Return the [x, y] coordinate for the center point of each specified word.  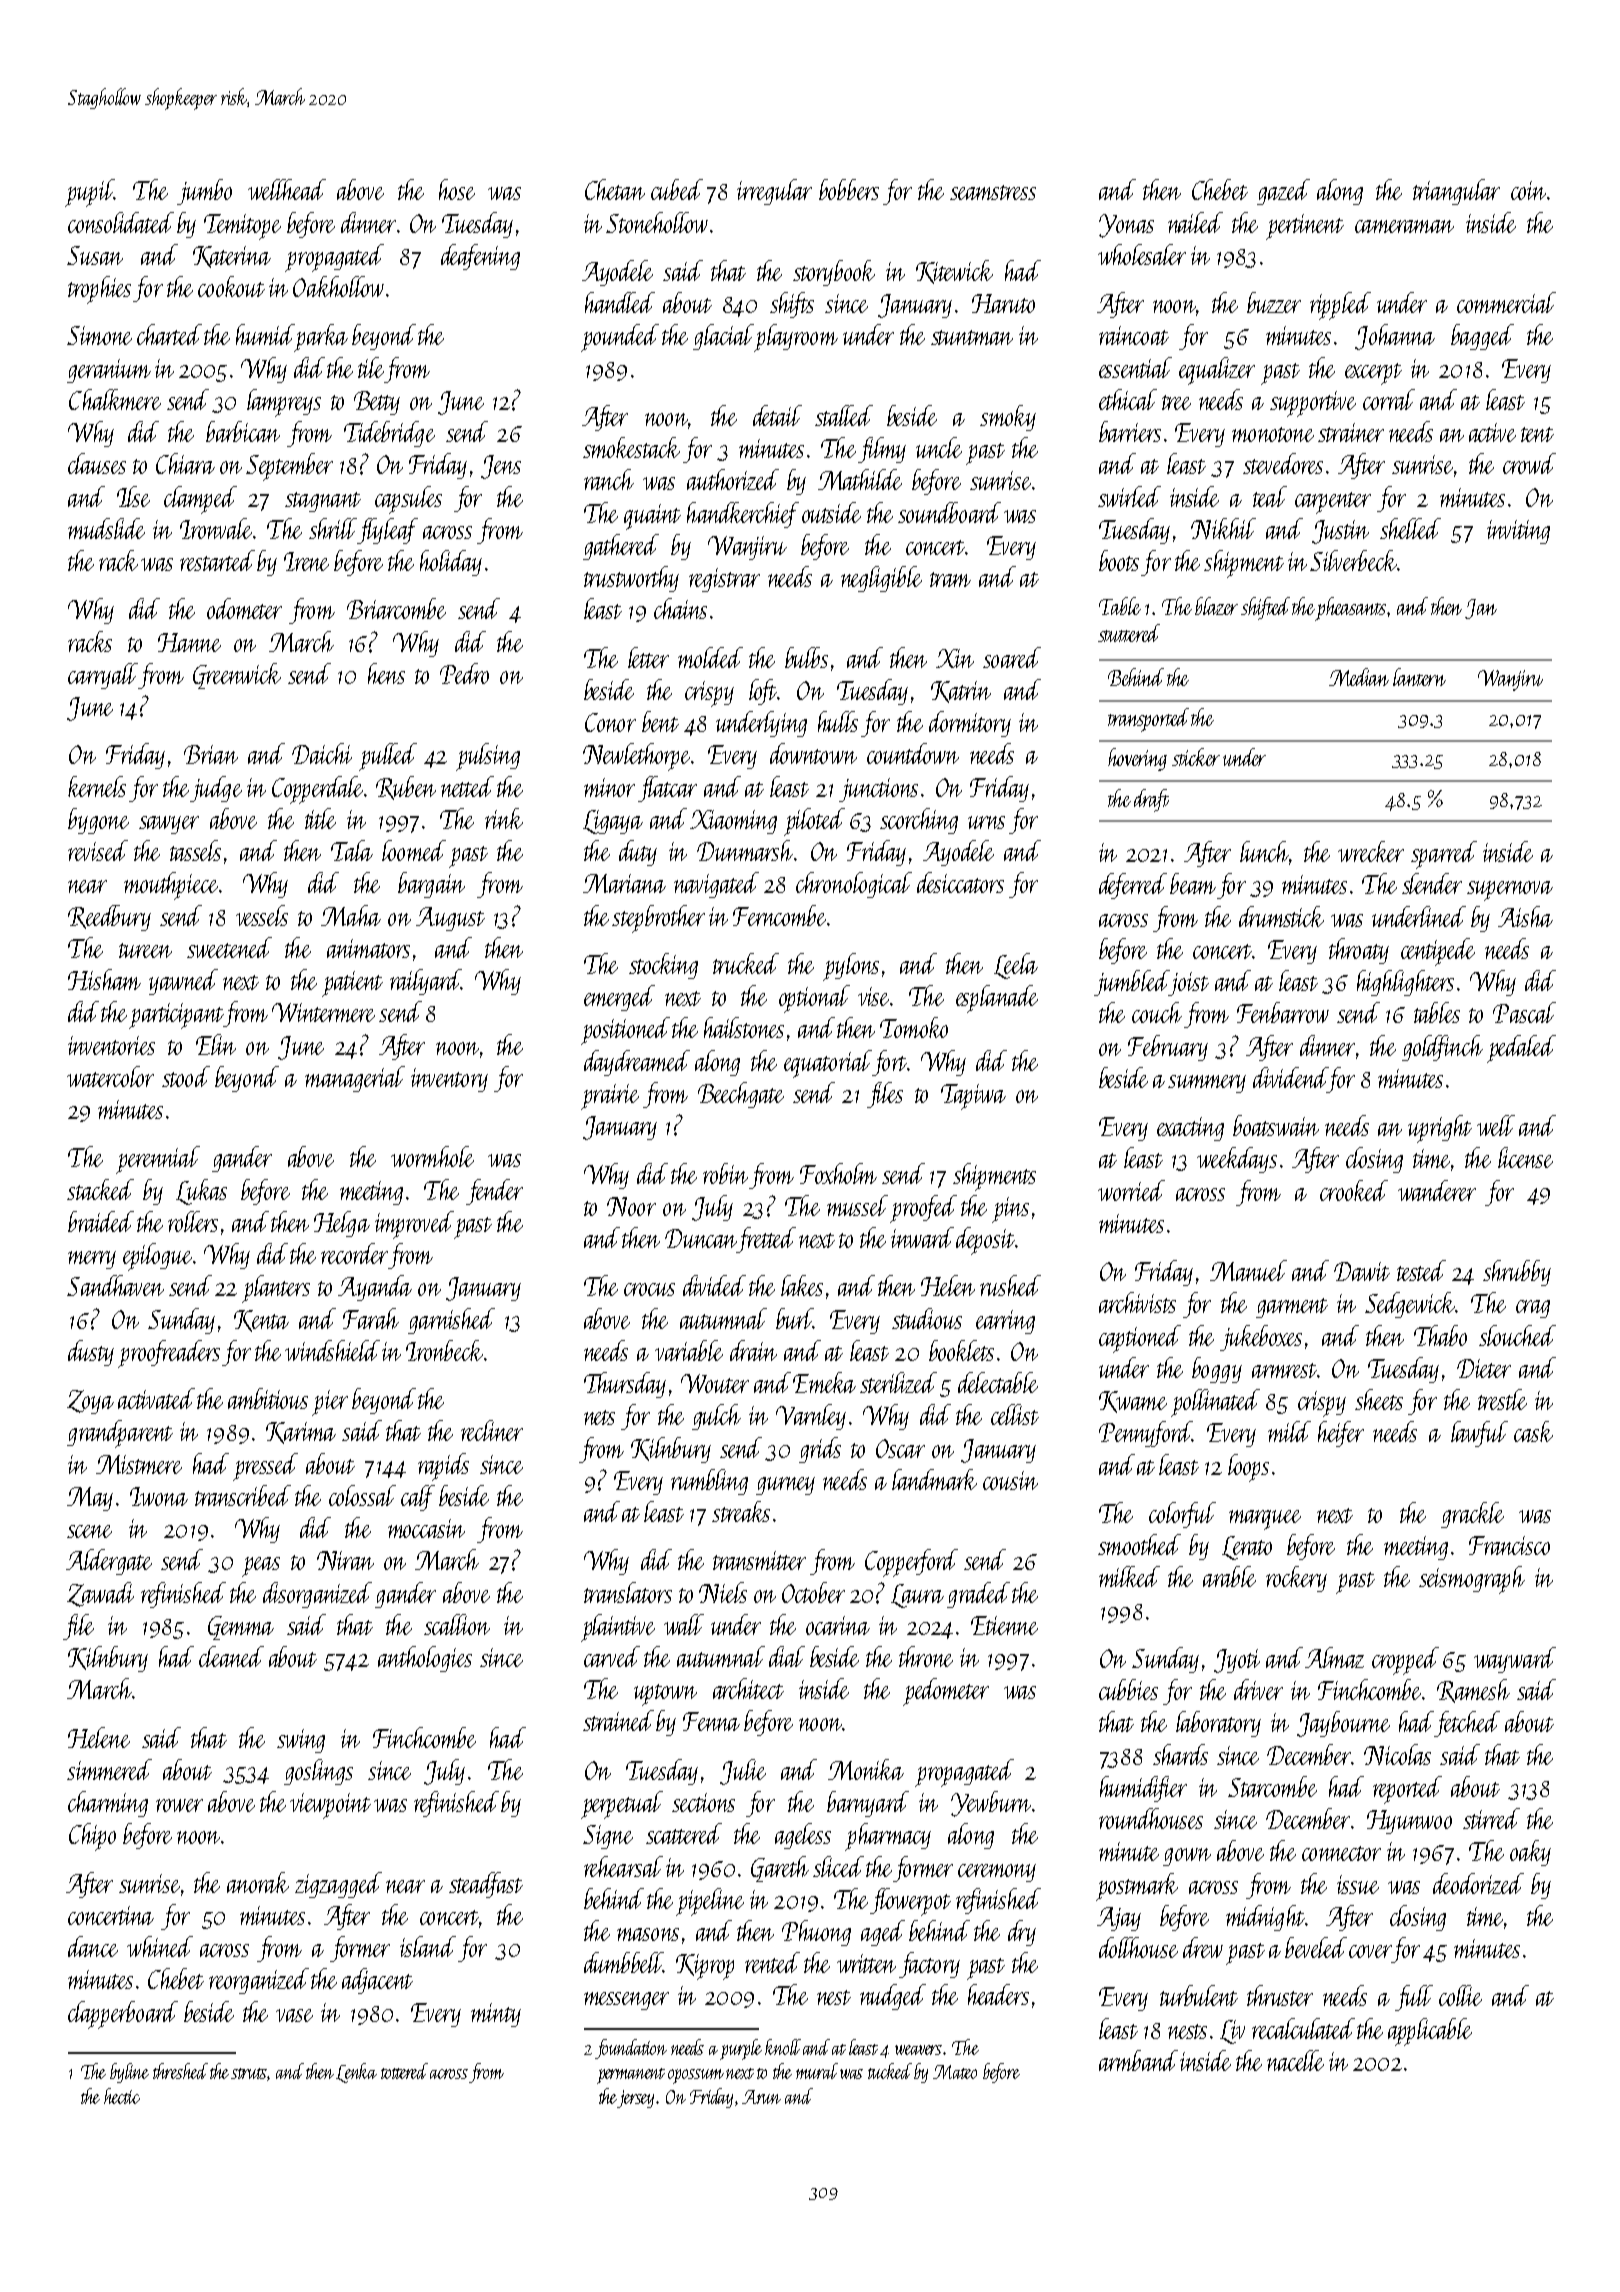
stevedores [1283, 463]
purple [741, 2049]
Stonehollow [657, 222]
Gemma [241, 1628]
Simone [99, 335]
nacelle [1295, 2060]
